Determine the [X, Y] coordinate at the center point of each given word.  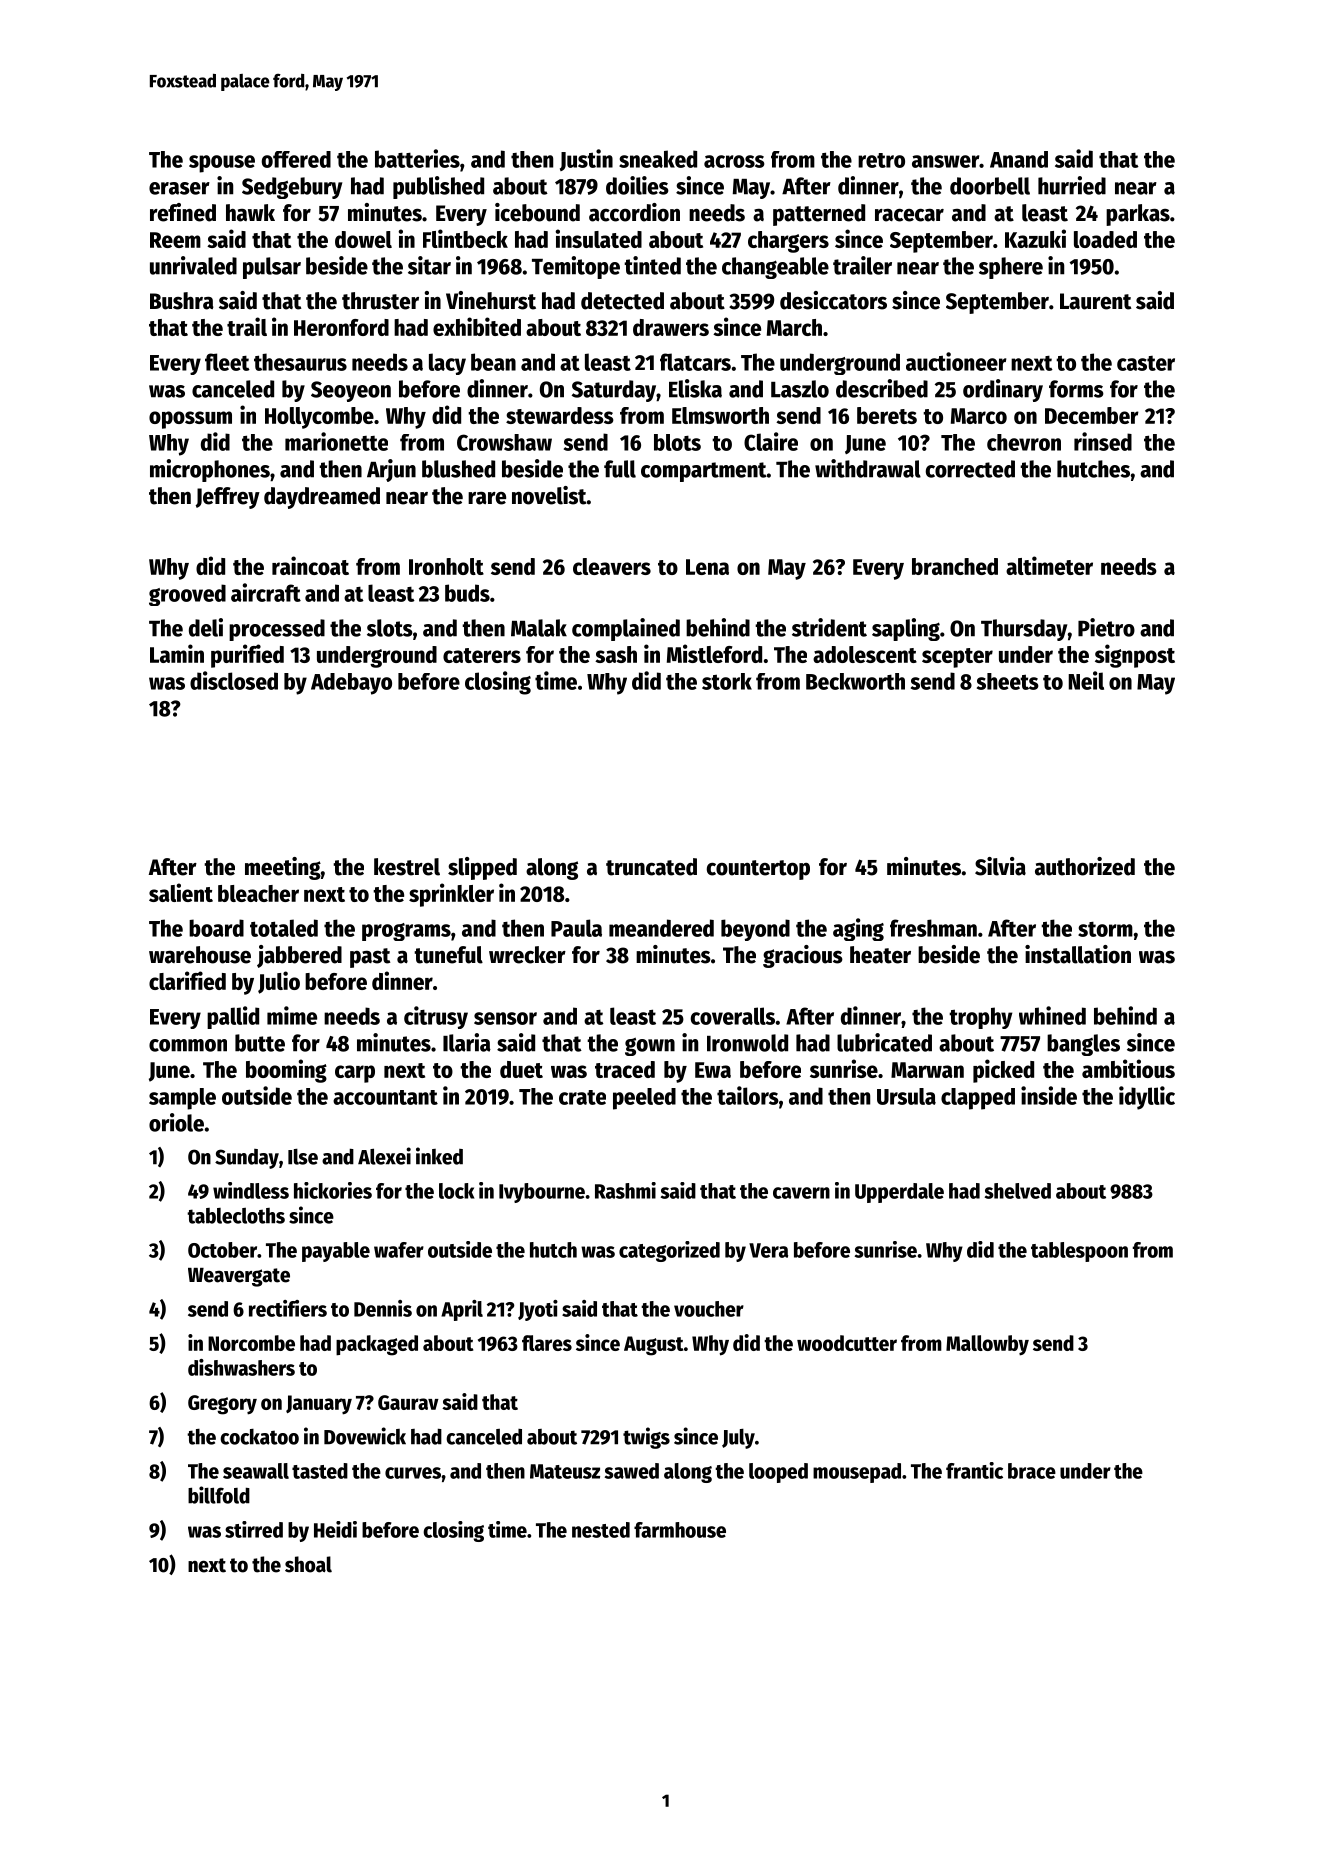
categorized [669, 1251]
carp [355, 1074]
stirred [254, 1529]
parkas [1138, 215]
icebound [537, 212]
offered [296, 159]
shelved [1018, 1191]
